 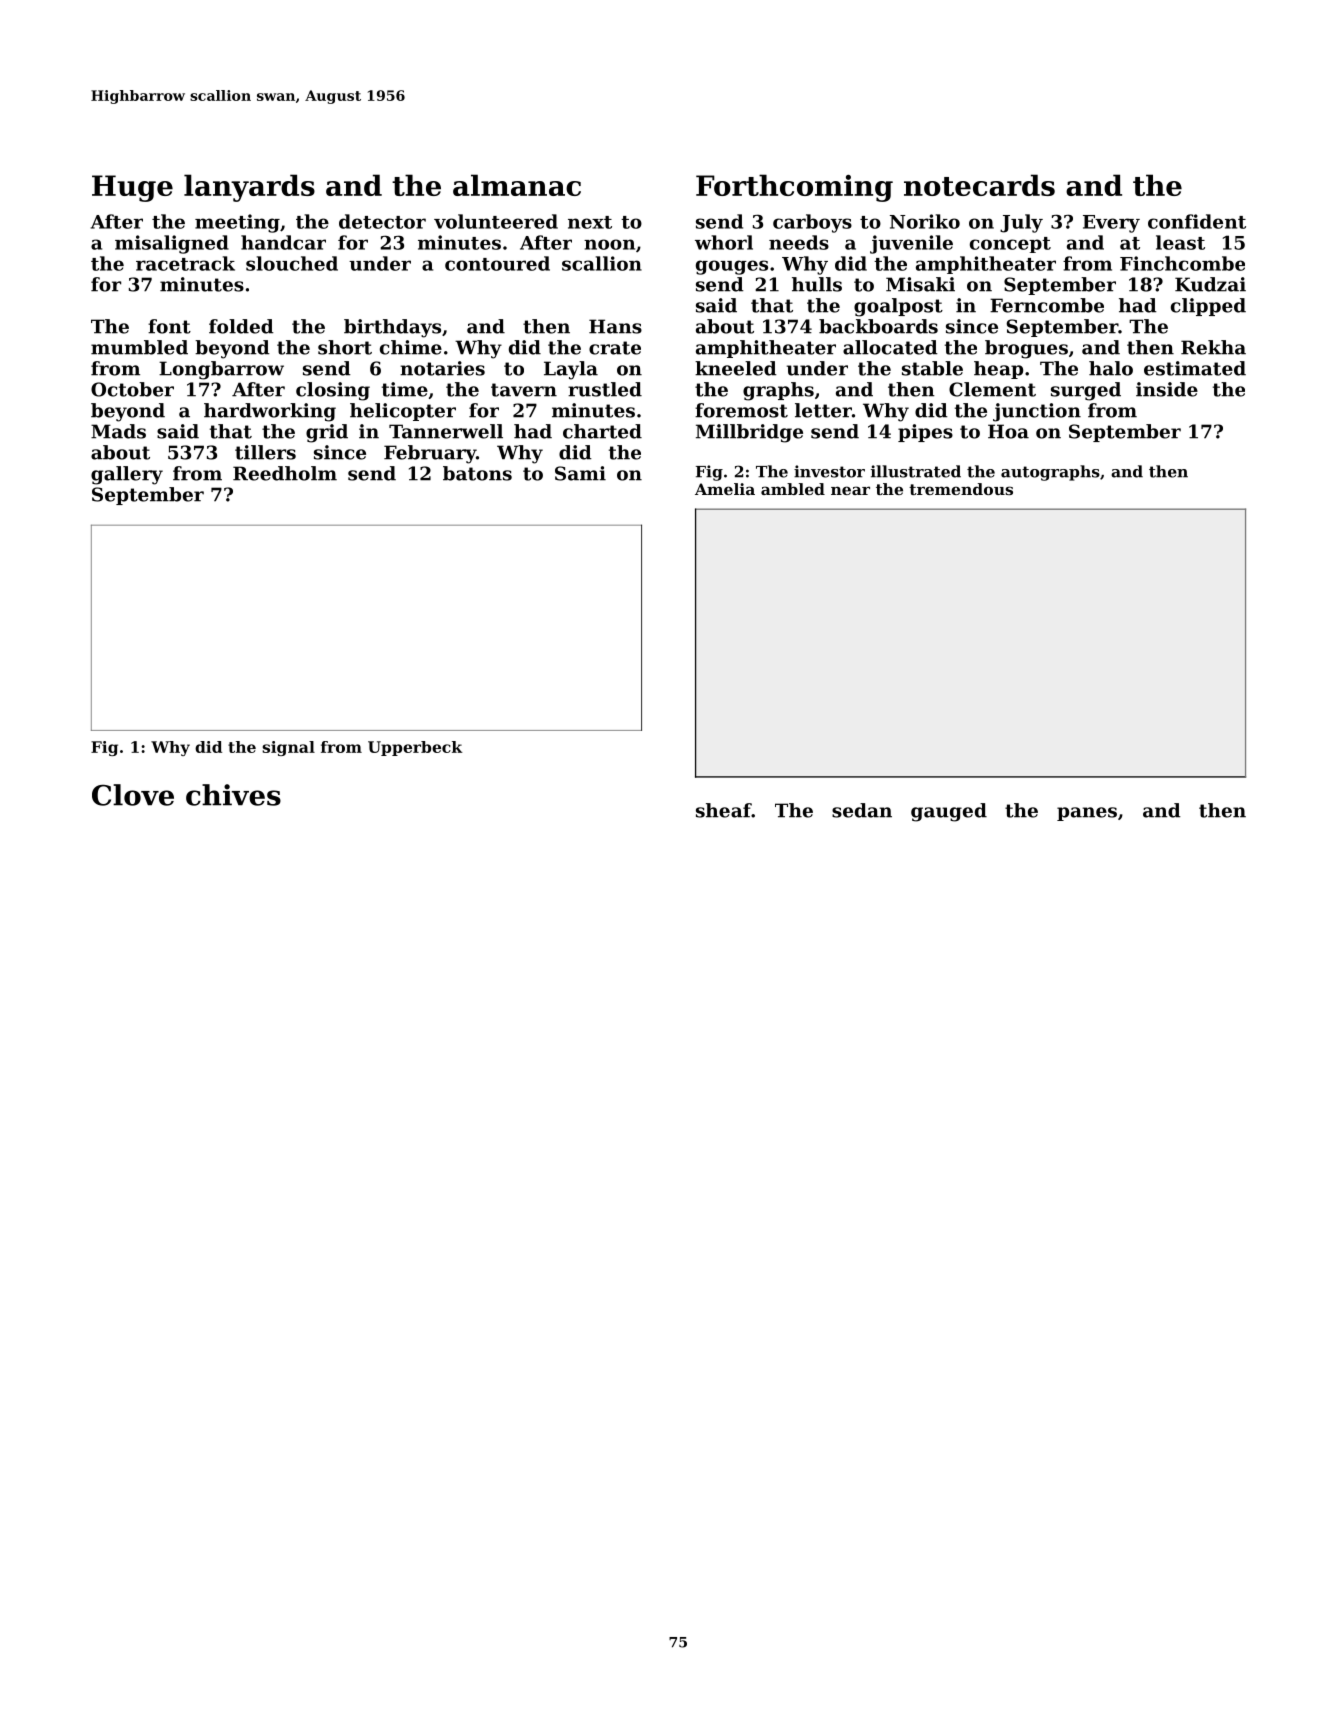 I want to click on Forthcoming, so click(x=794, y=188).
